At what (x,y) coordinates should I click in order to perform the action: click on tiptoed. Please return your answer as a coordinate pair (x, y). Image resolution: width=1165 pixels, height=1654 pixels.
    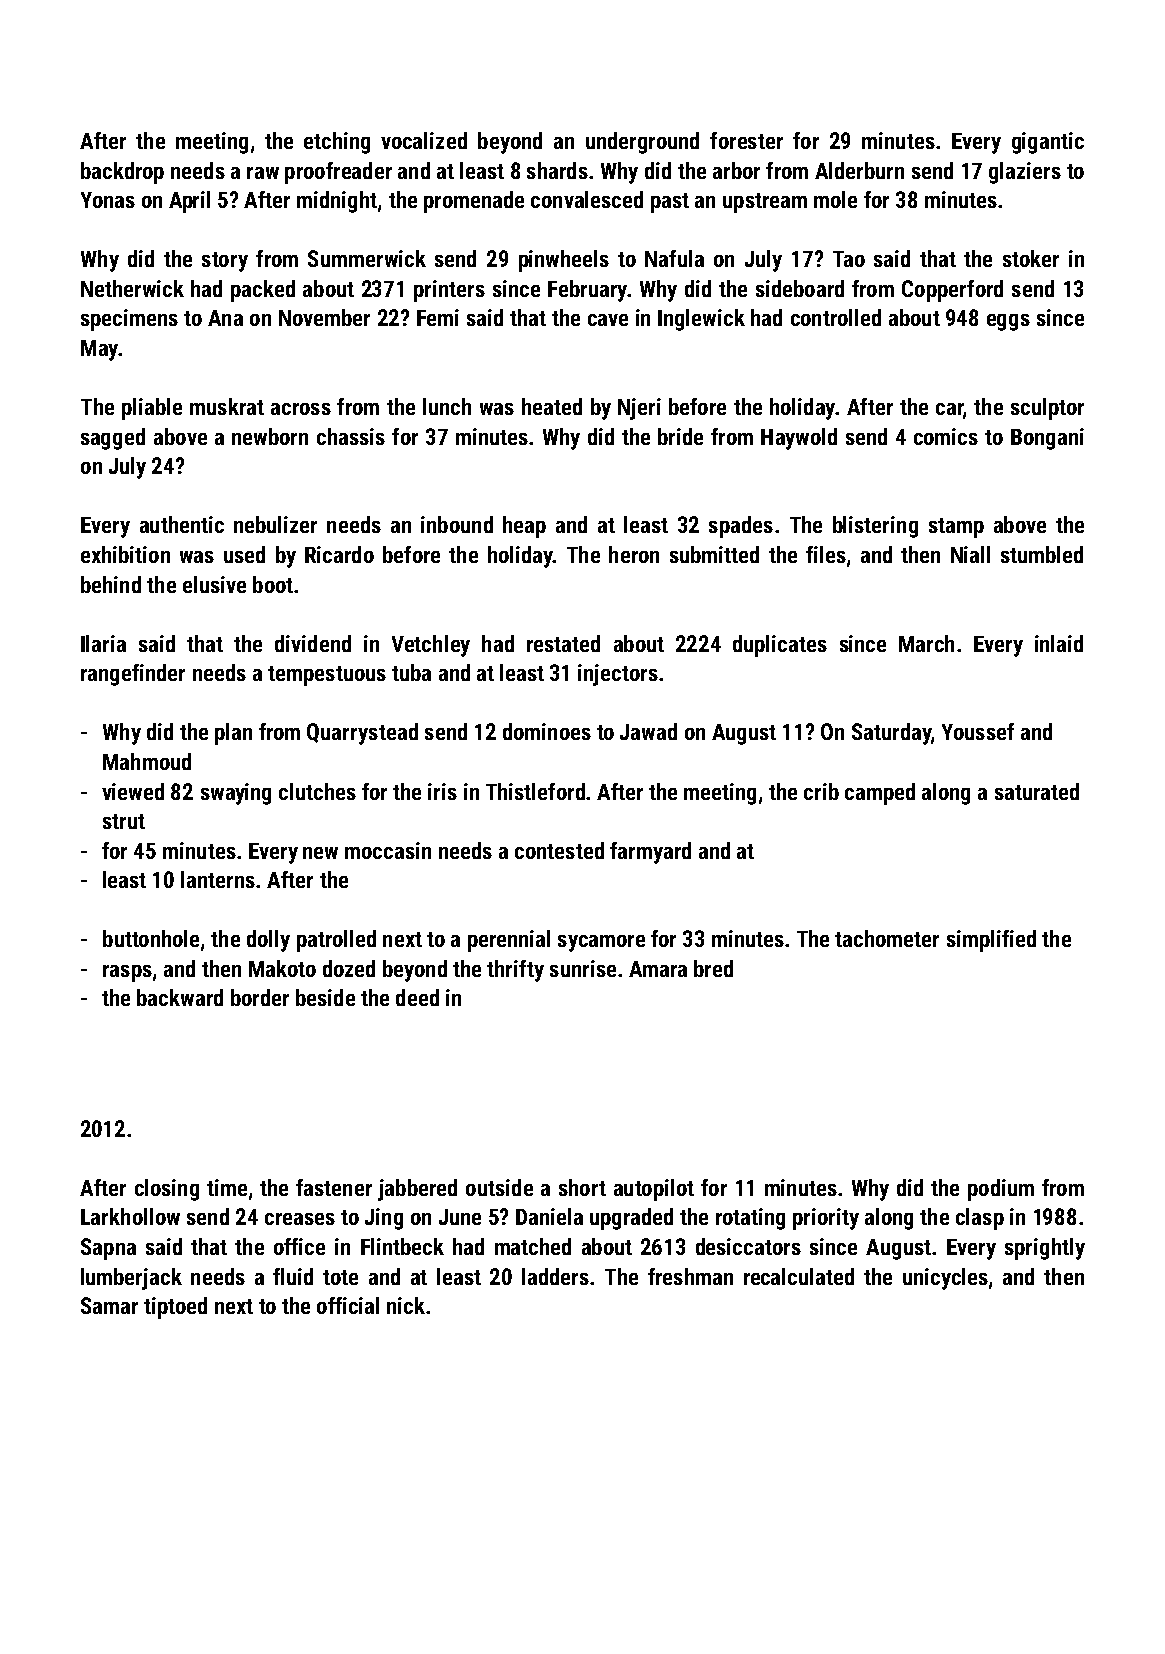
    Looking at the image, I should click on (175, 1308).
